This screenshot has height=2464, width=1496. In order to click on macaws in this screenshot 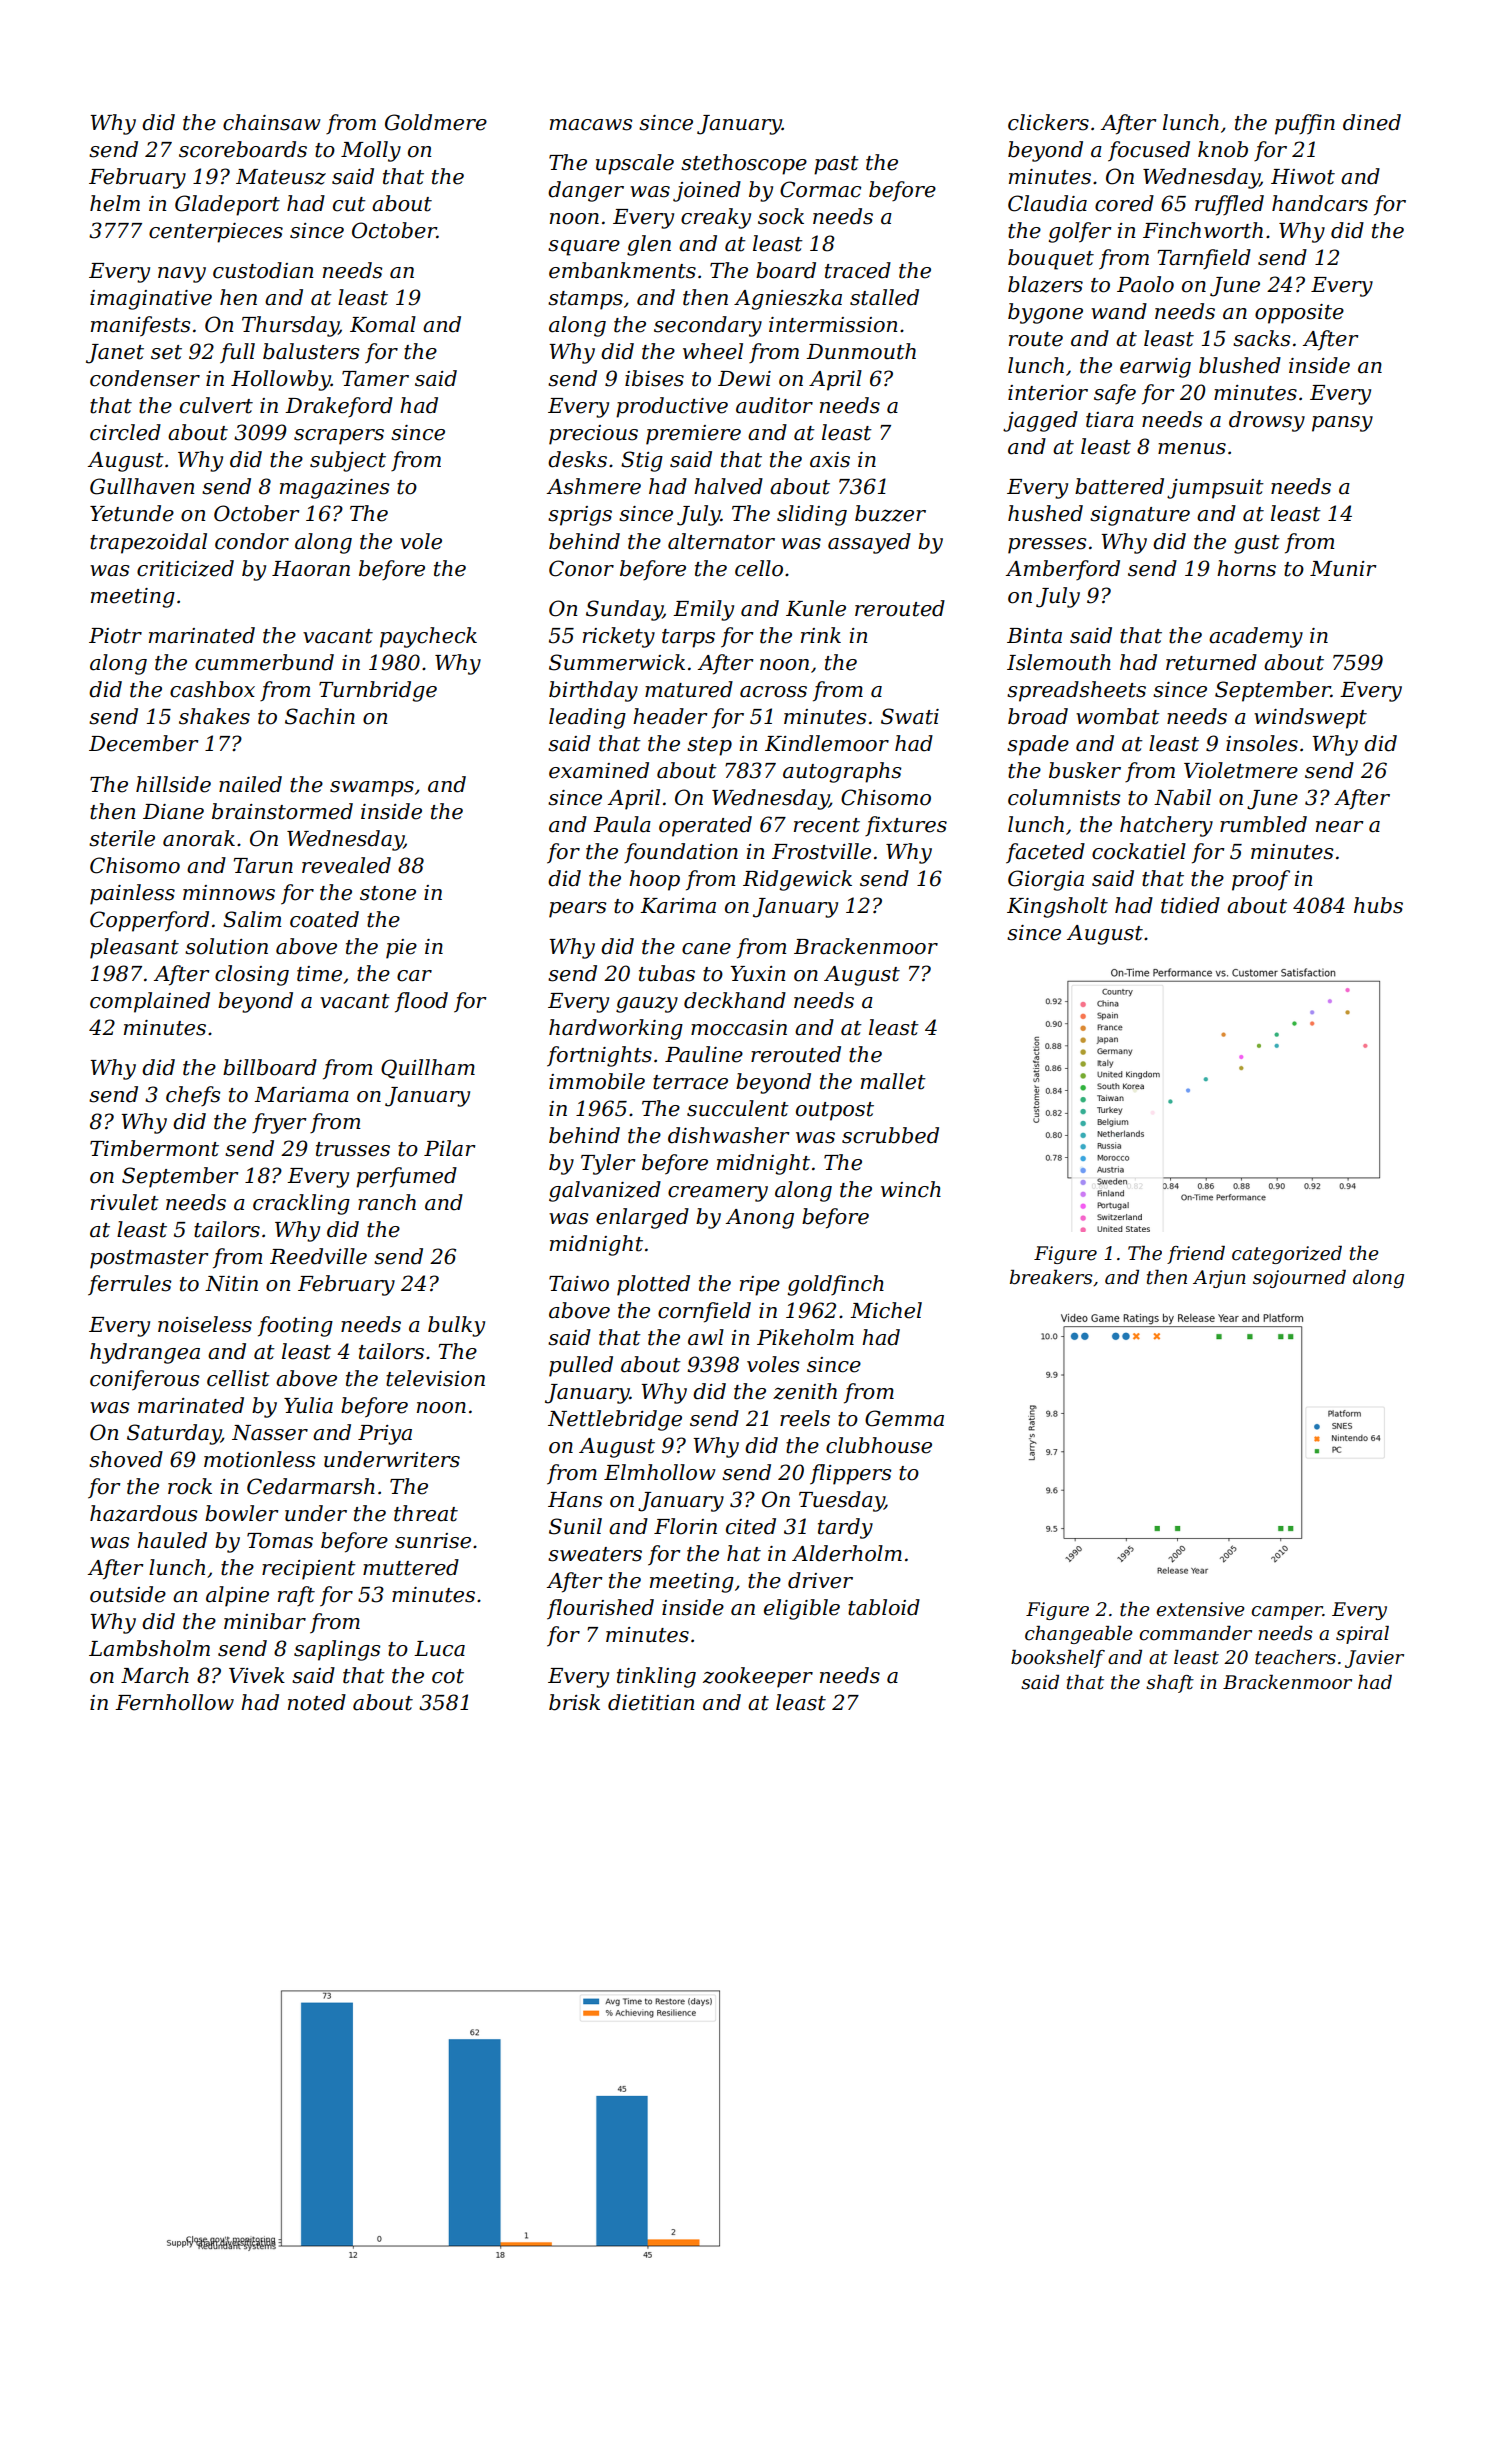, I will do `click(591, 125)`.
